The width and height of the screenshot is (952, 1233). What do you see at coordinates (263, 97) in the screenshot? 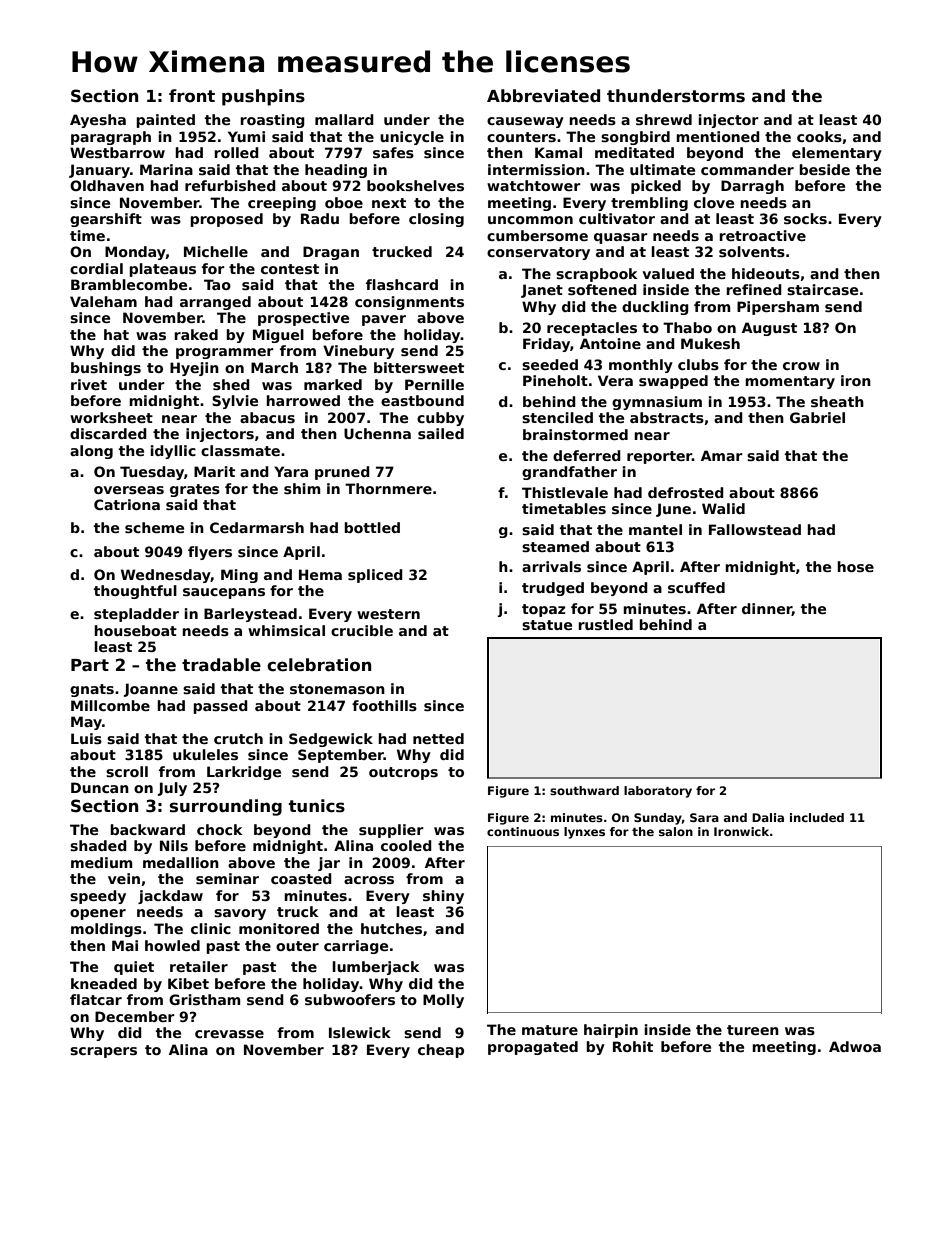
I see `pushpins` at bounding box center [263, 97].
